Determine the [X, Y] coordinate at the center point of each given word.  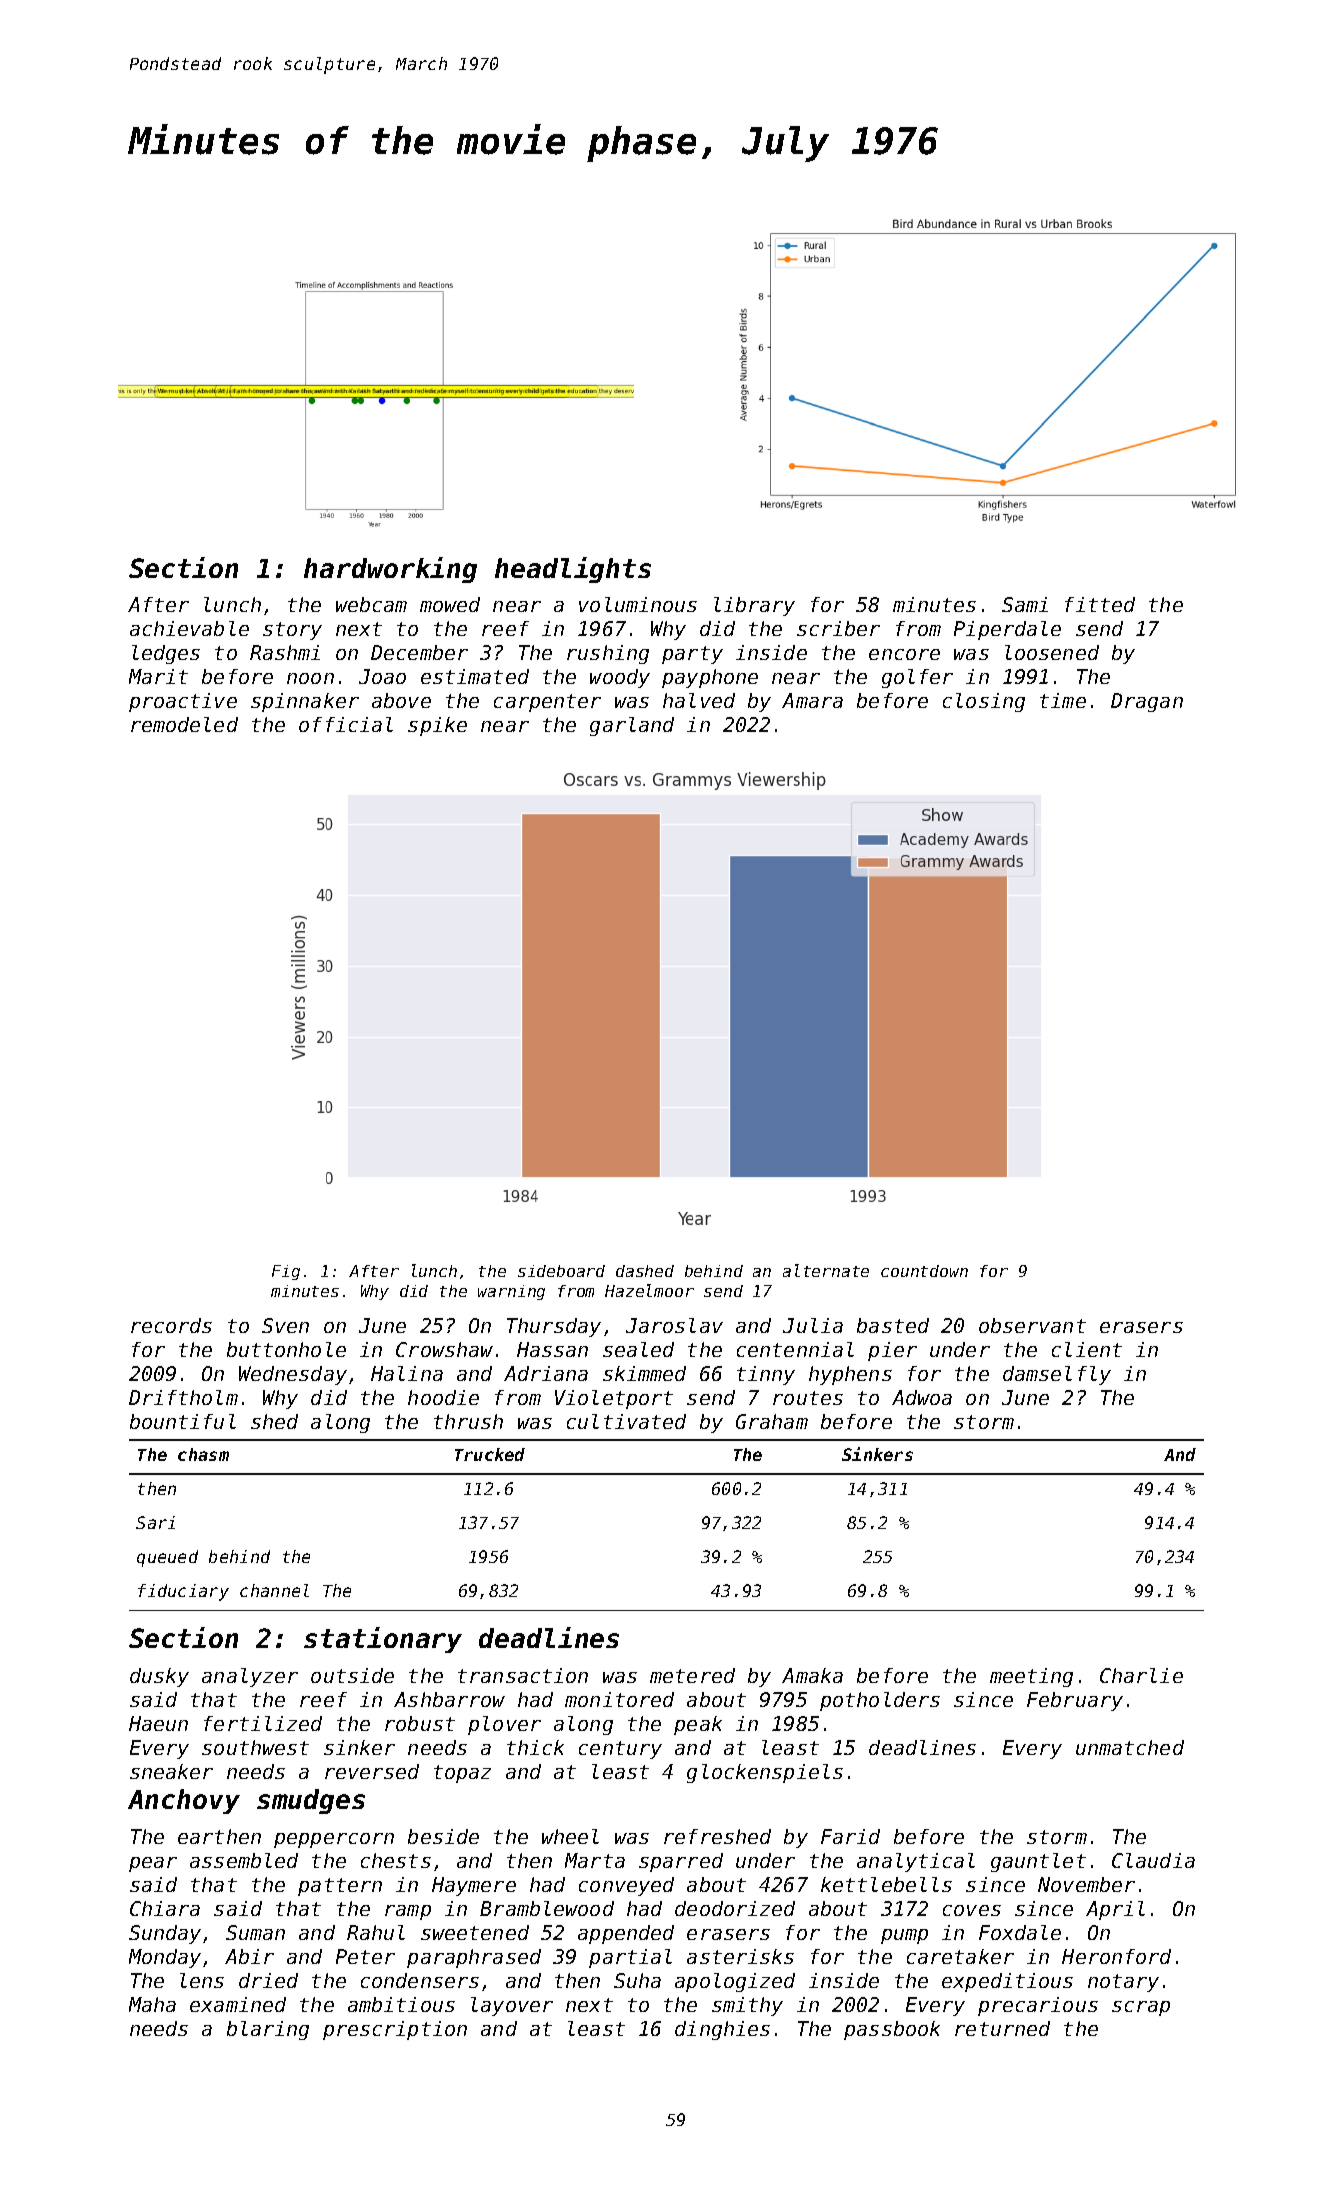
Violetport [614, 1399]
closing [984, 702]
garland [632, 726]
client [1087, 1349]
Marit [158, 676]
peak [698, 1725]
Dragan [1147, 702]
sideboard [561, 1271]
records [171, 1325]
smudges [311, 1801]
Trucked [490, 1454]
